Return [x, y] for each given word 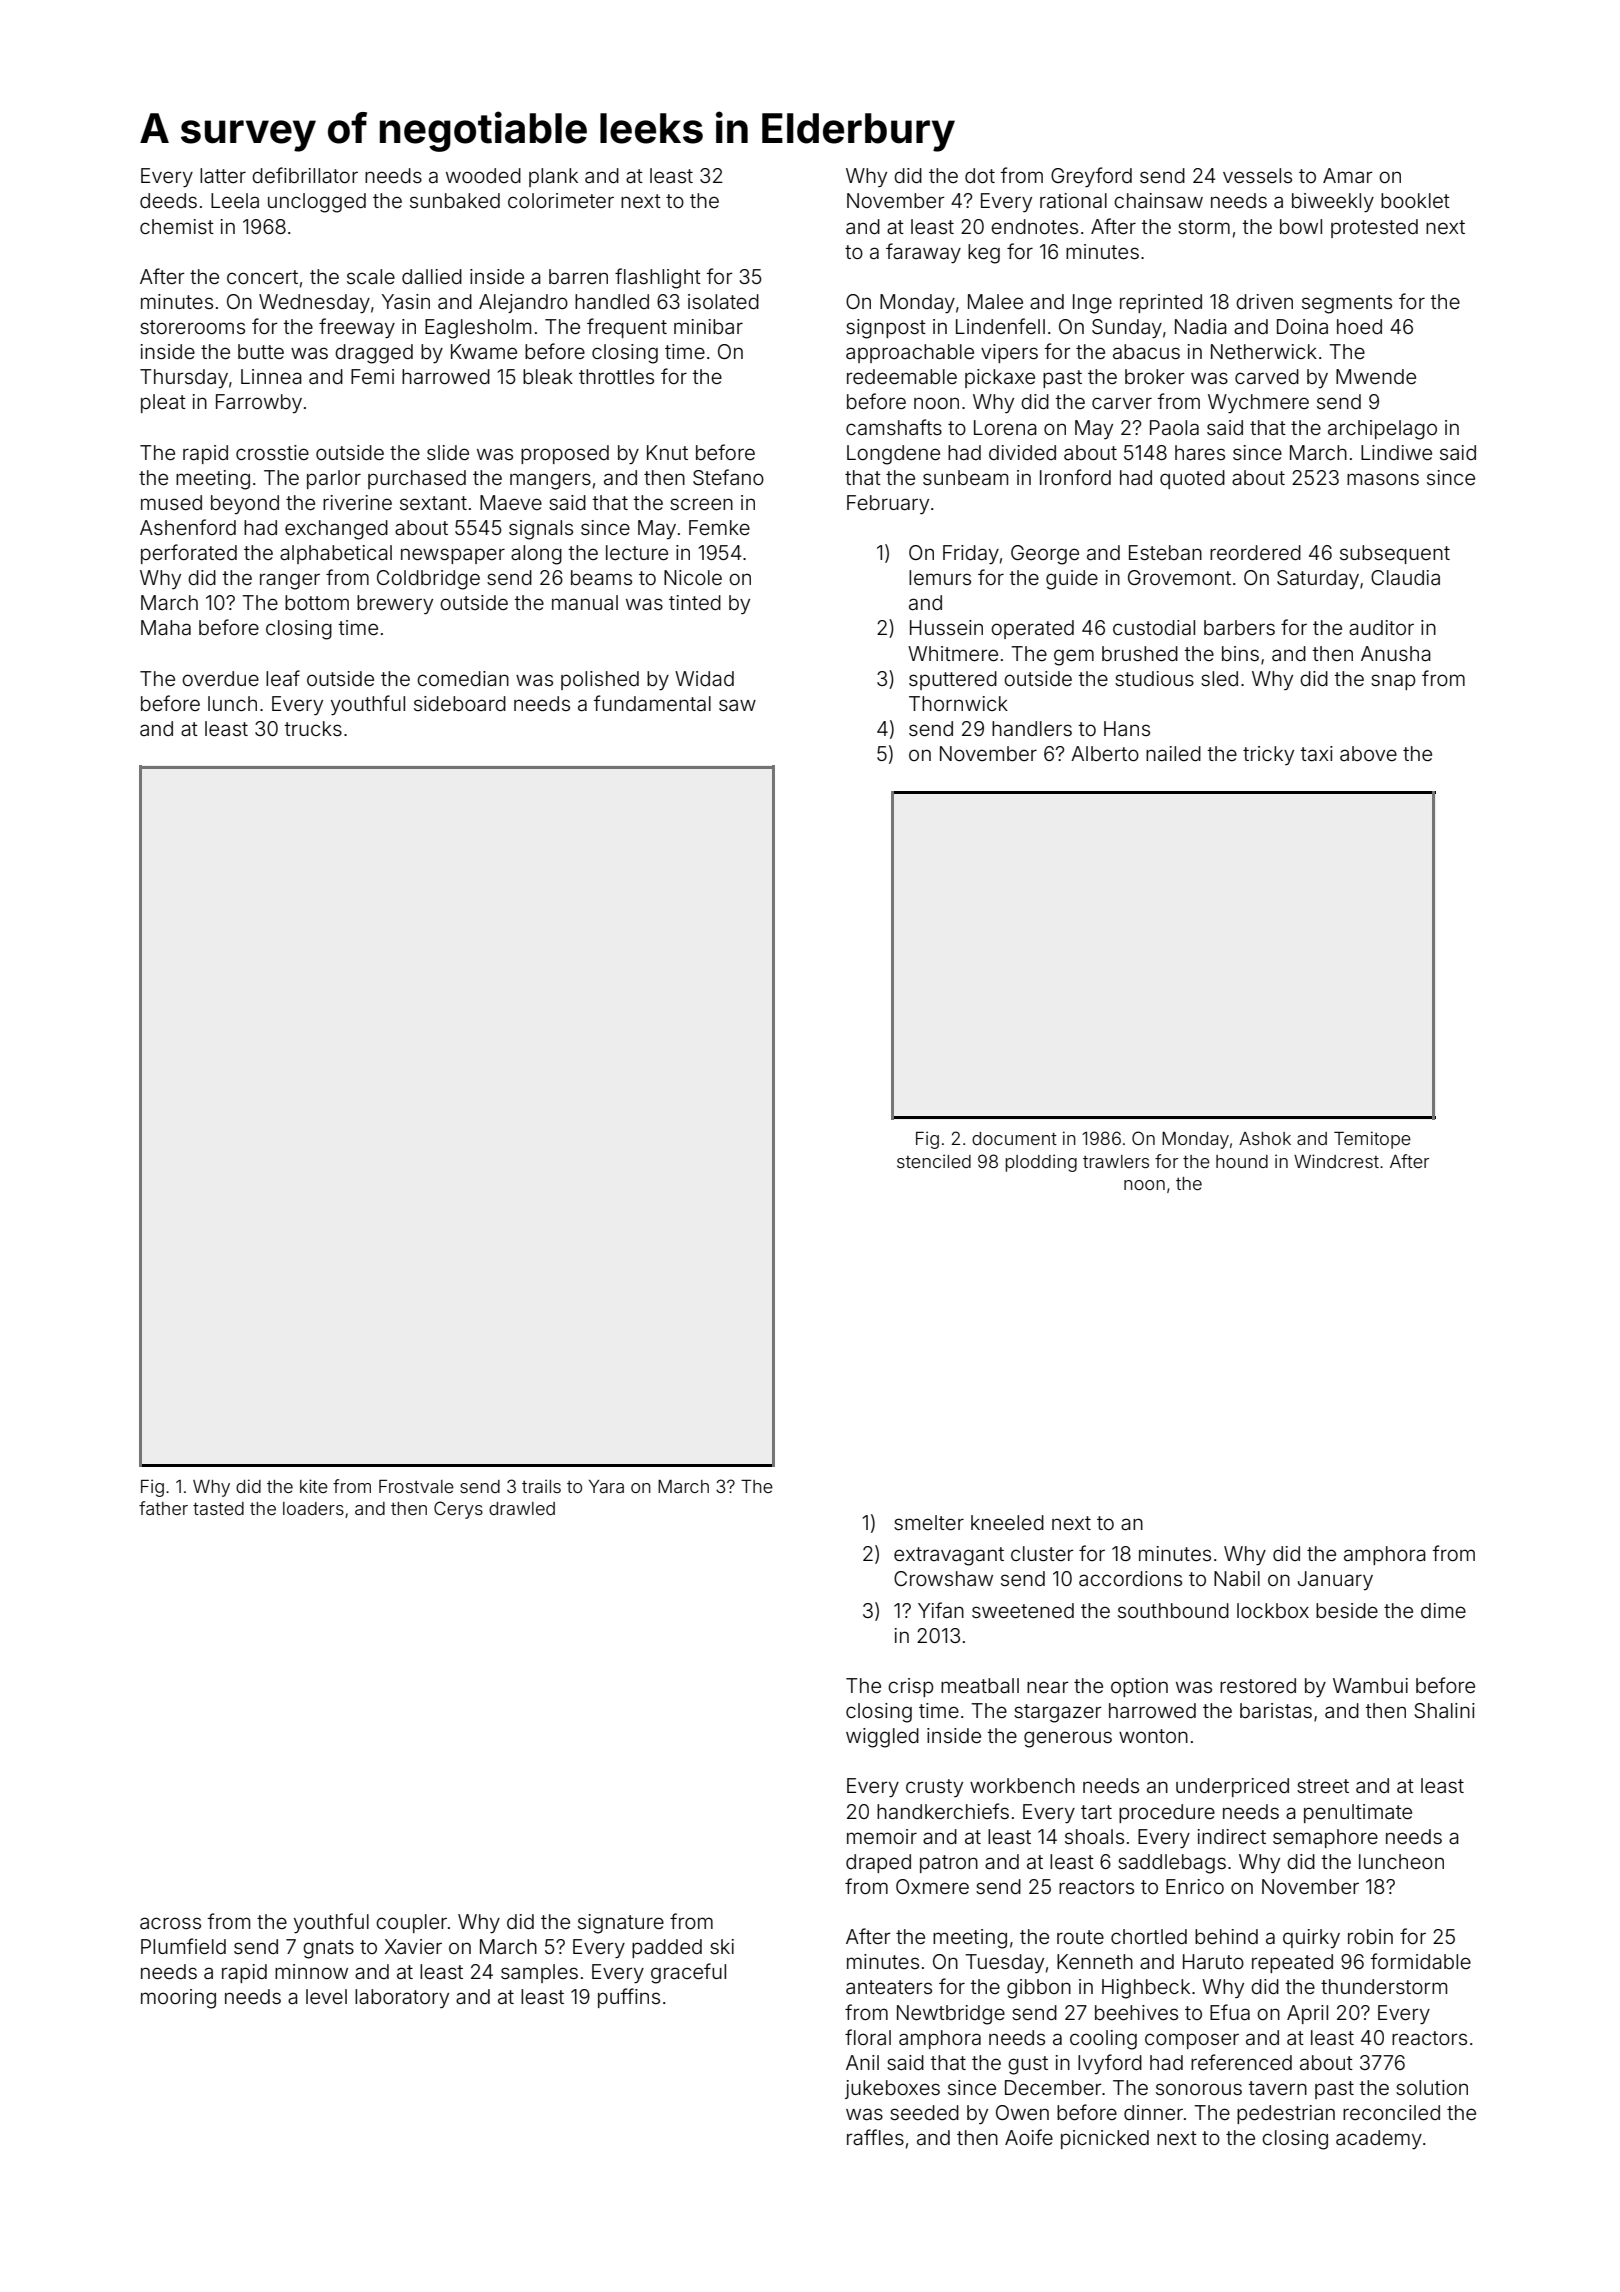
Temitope [1372, 1140]
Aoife [1029, 2137]
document [1014, 1138]
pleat [163, 403]
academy [1379, 2139]
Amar [1348, 175]
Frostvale [416, 1486]
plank [553, 177]
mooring [178, 1999]
